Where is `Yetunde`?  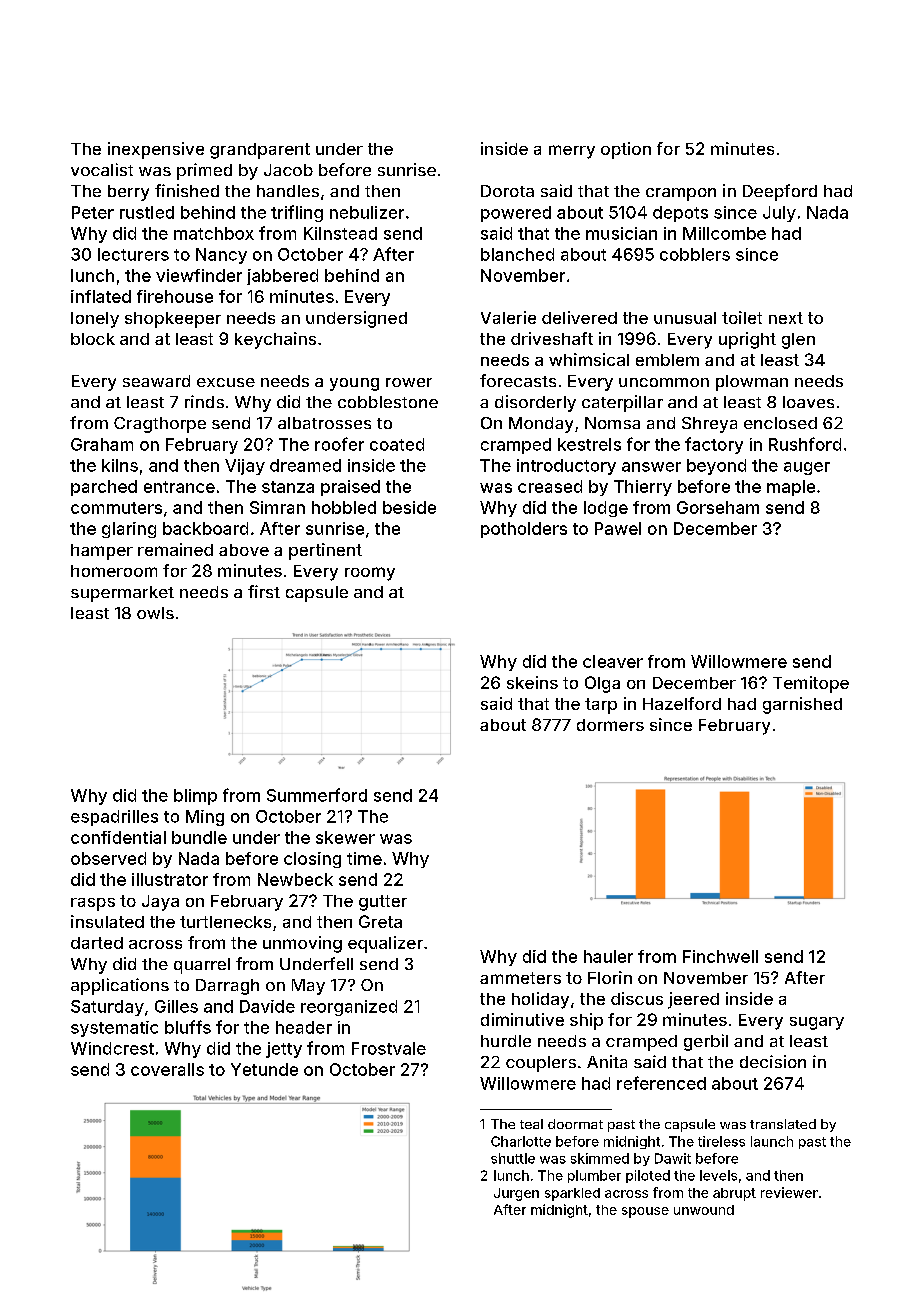 Yetunde is located at coordinates (264, 1069).
